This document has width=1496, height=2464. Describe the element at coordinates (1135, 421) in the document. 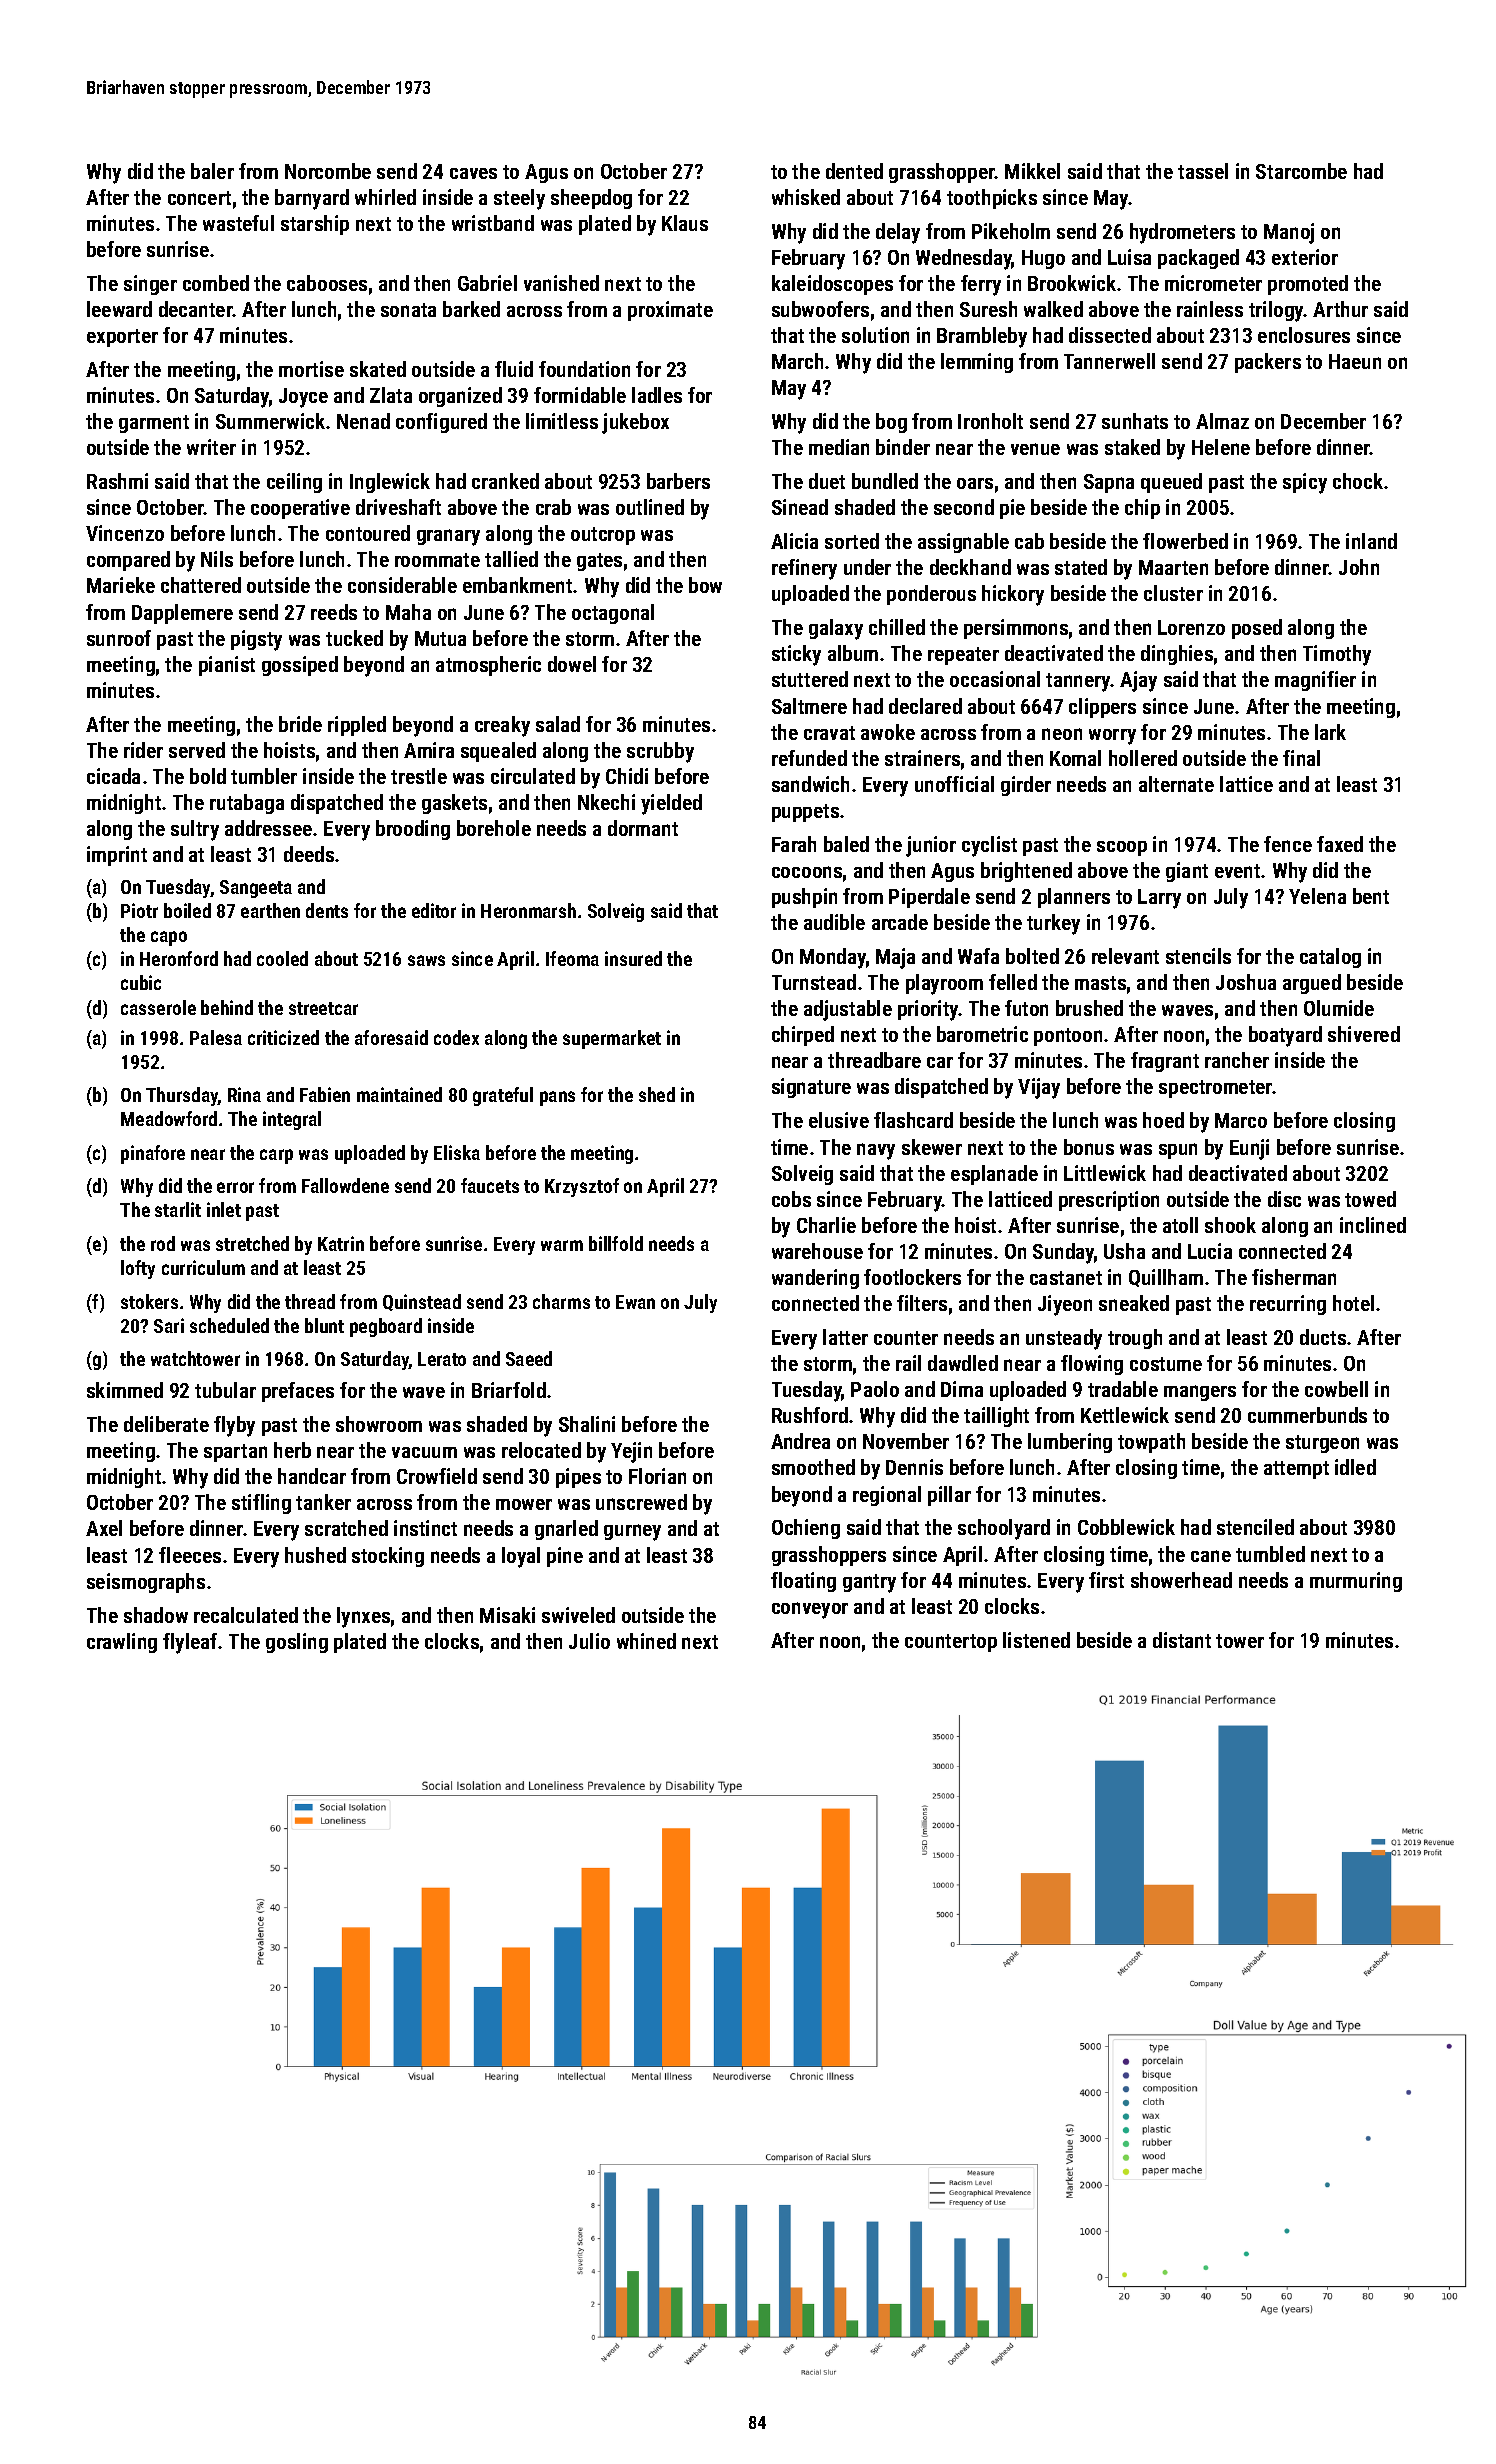

I see `sunhats` at that location.
